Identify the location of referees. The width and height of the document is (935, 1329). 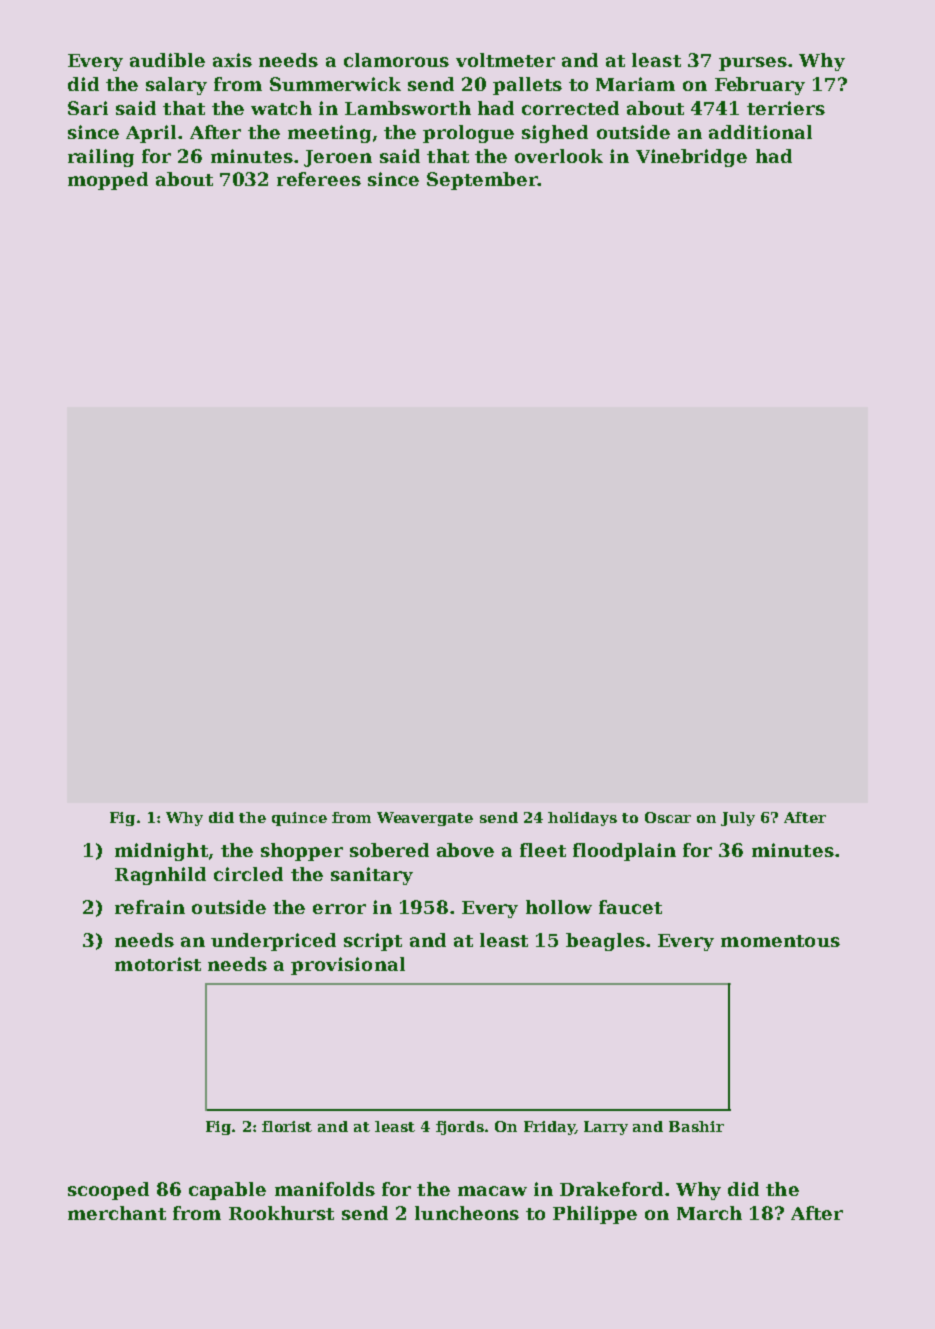
(319, 179).
